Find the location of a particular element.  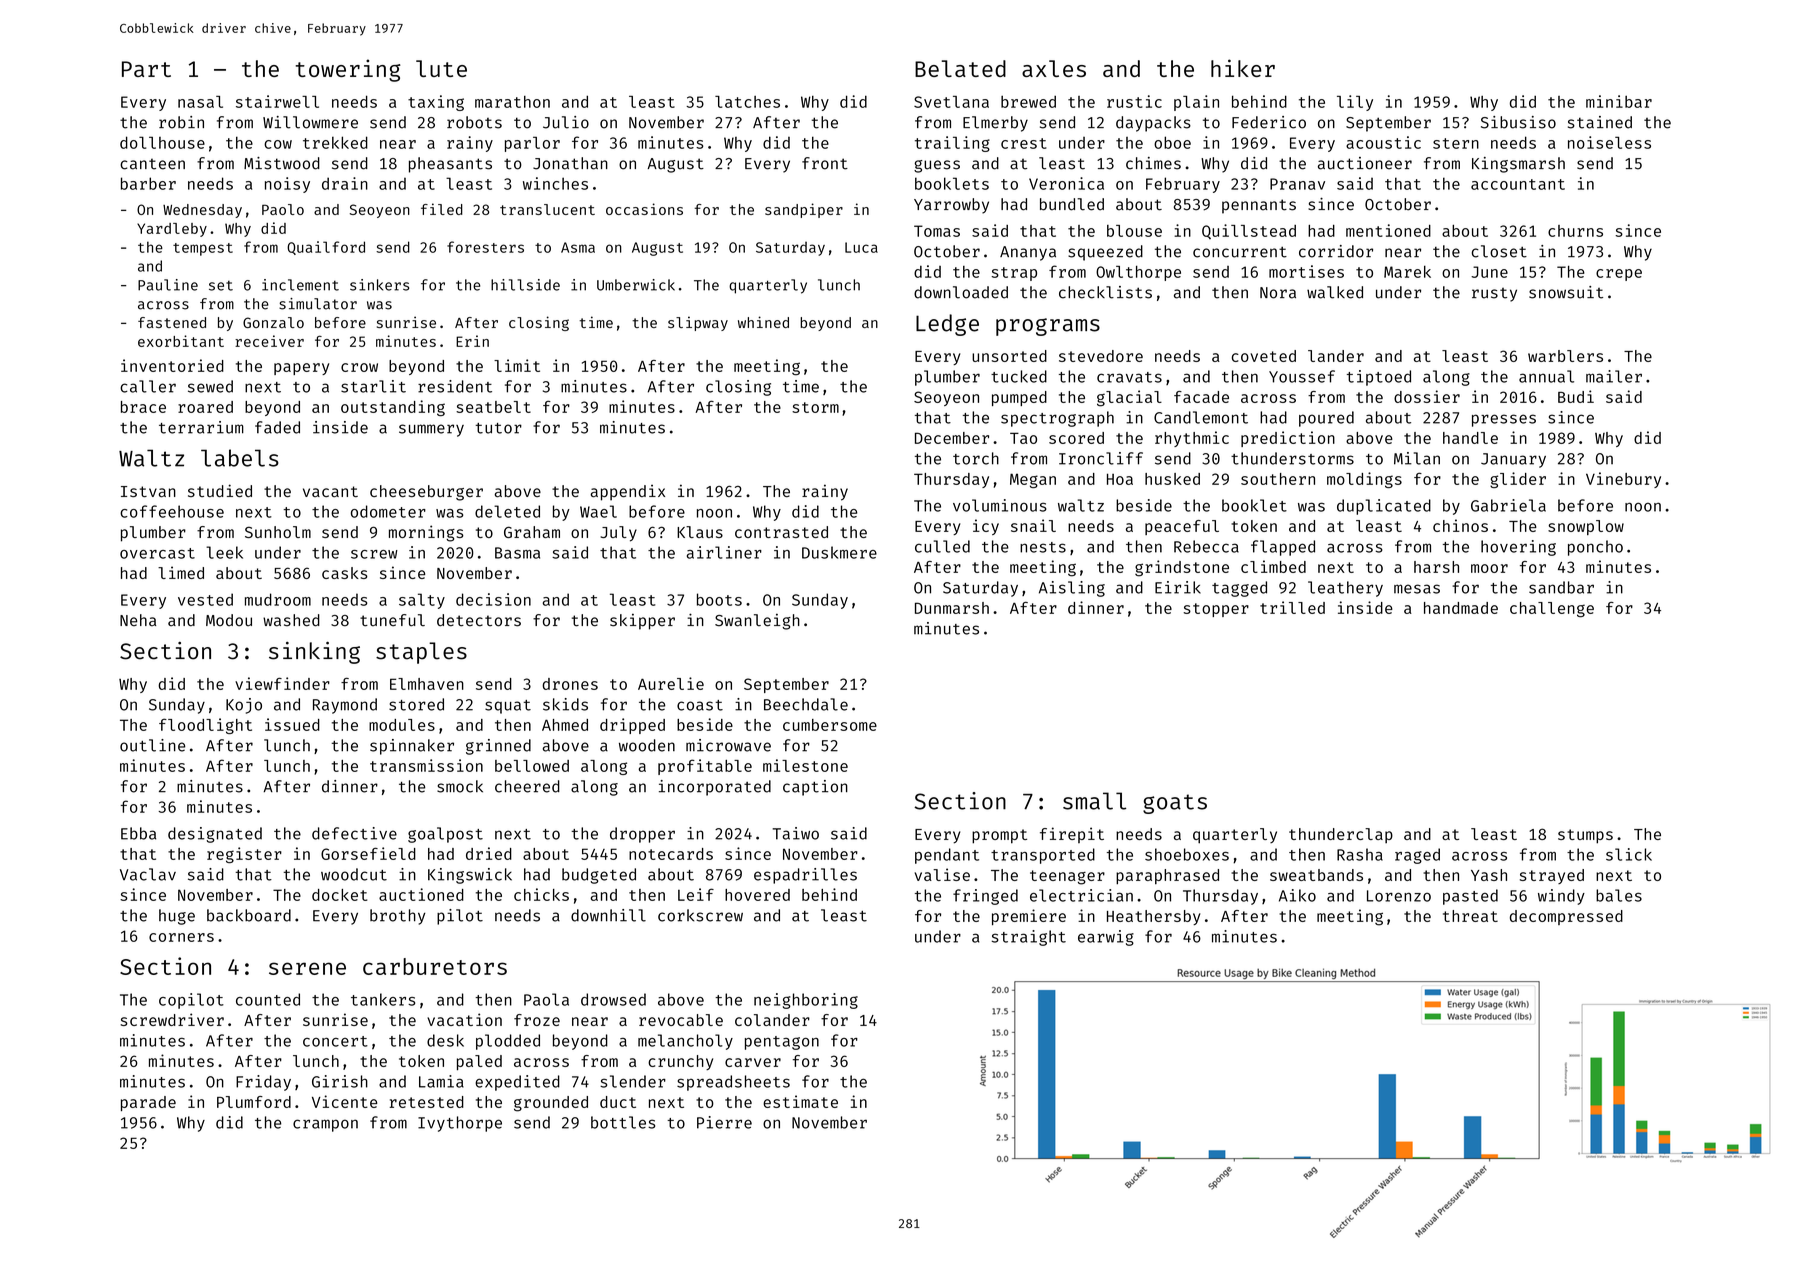

straight is located at coordinates (1029, 938).
